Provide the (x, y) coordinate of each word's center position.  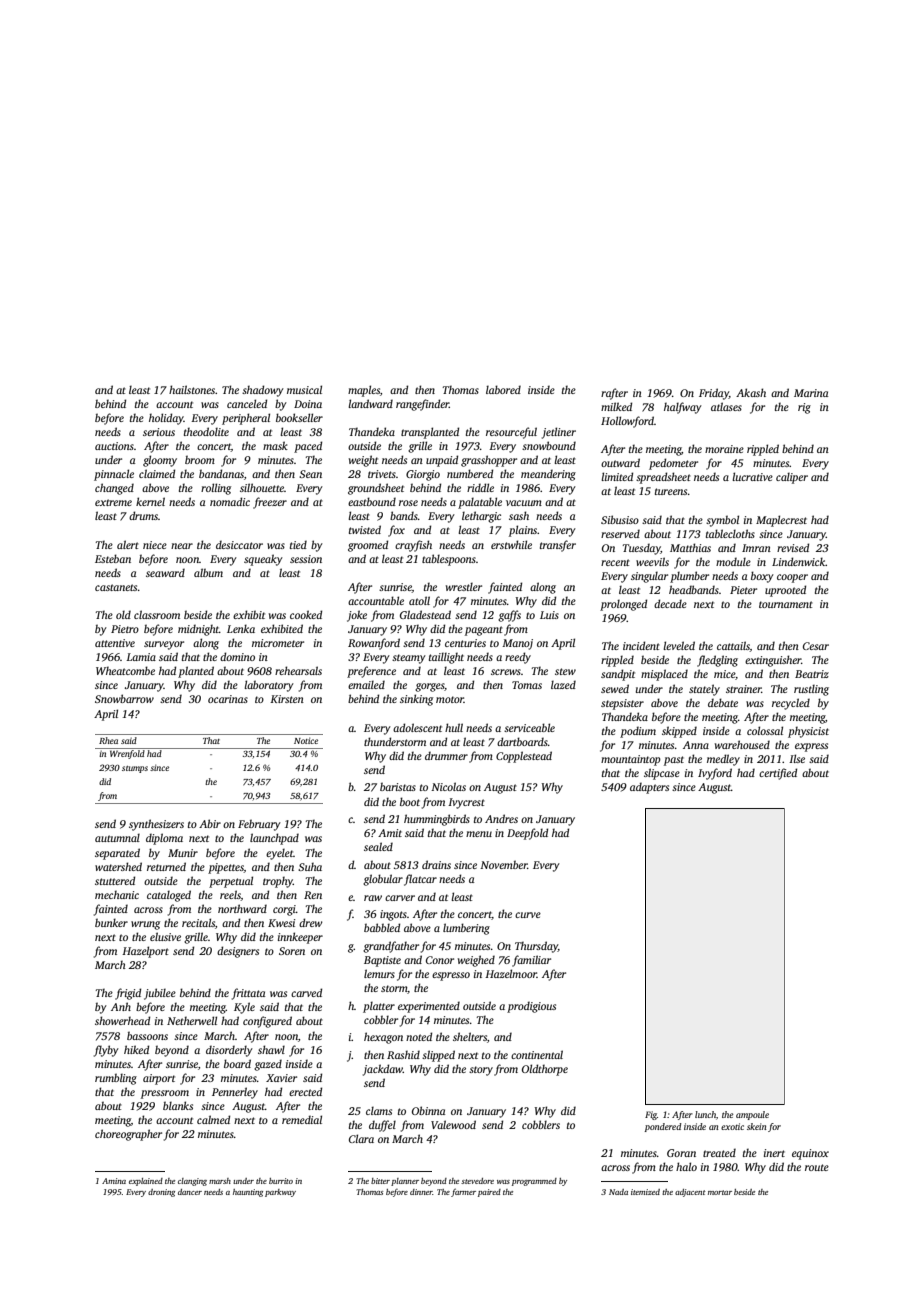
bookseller (299, 417)
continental (537, 1054)
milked (616, 406)
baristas (398, 786)
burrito (281, 1181)
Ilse (797, 758)
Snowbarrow (124, 698)
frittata (248, 994)
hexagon (383, 1038)
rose (408, 503)
